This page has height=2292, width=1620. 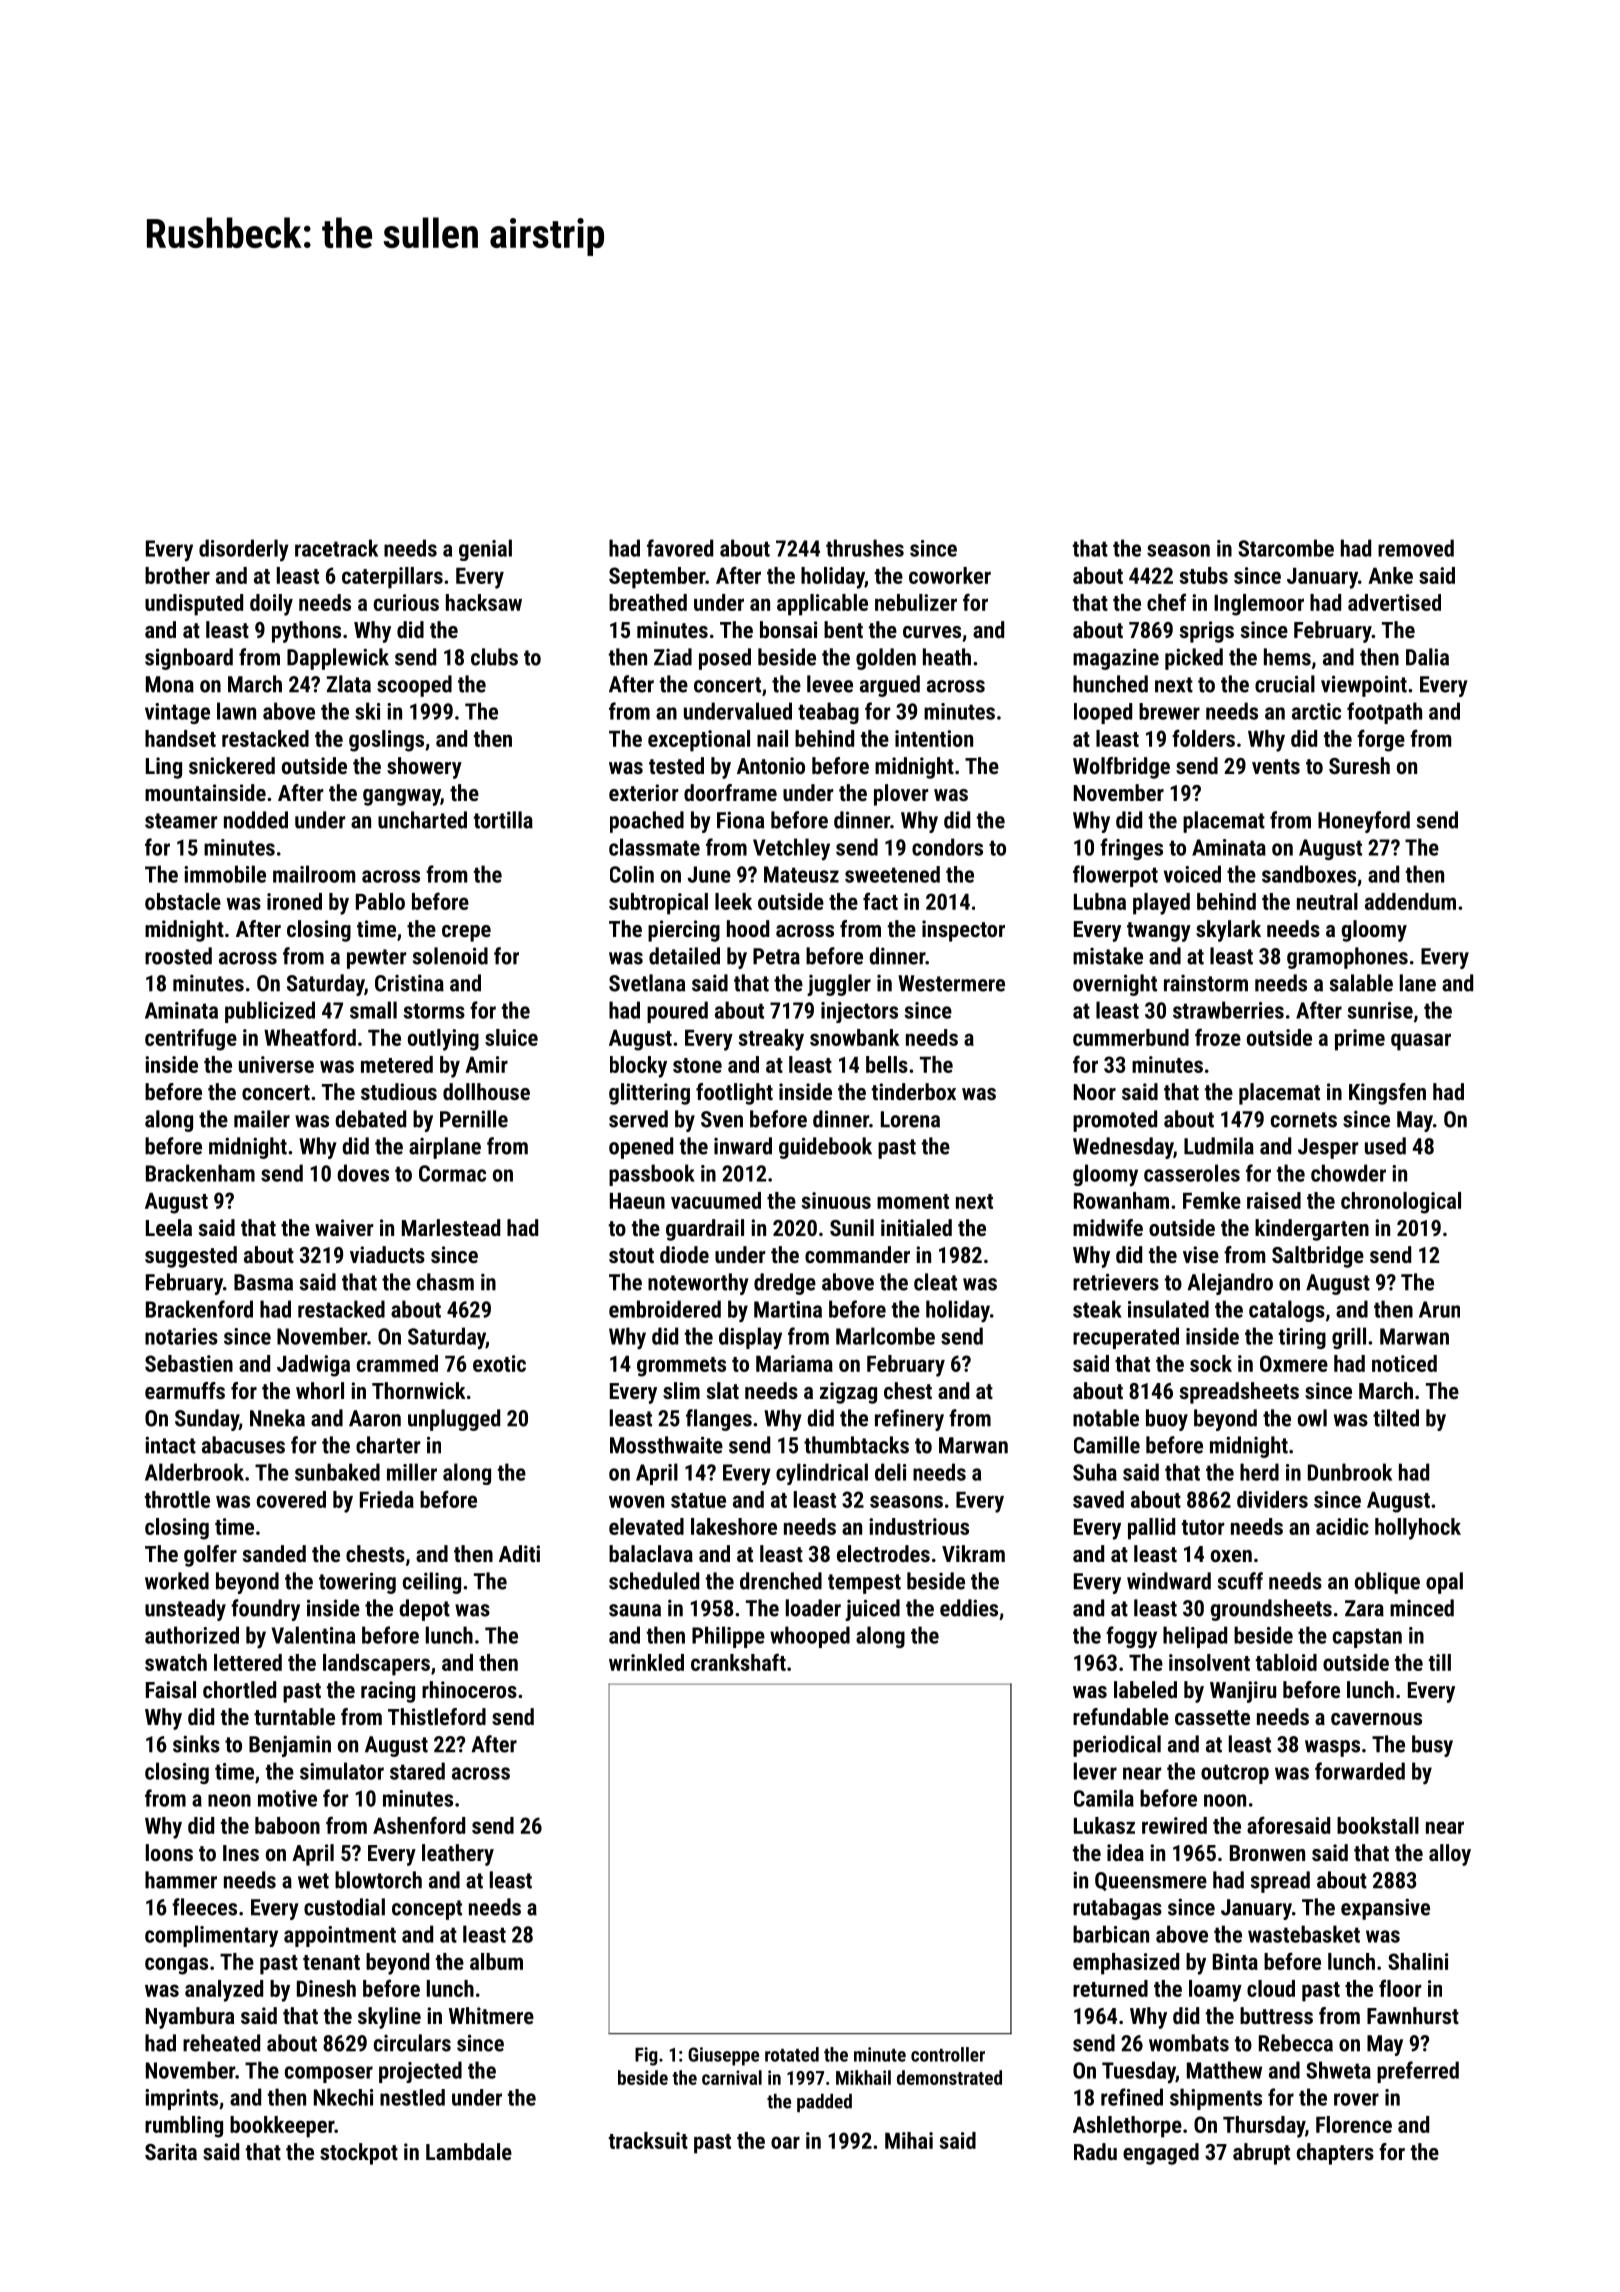 I want to click on groundsheets, so click(x=1271, y=1610).
